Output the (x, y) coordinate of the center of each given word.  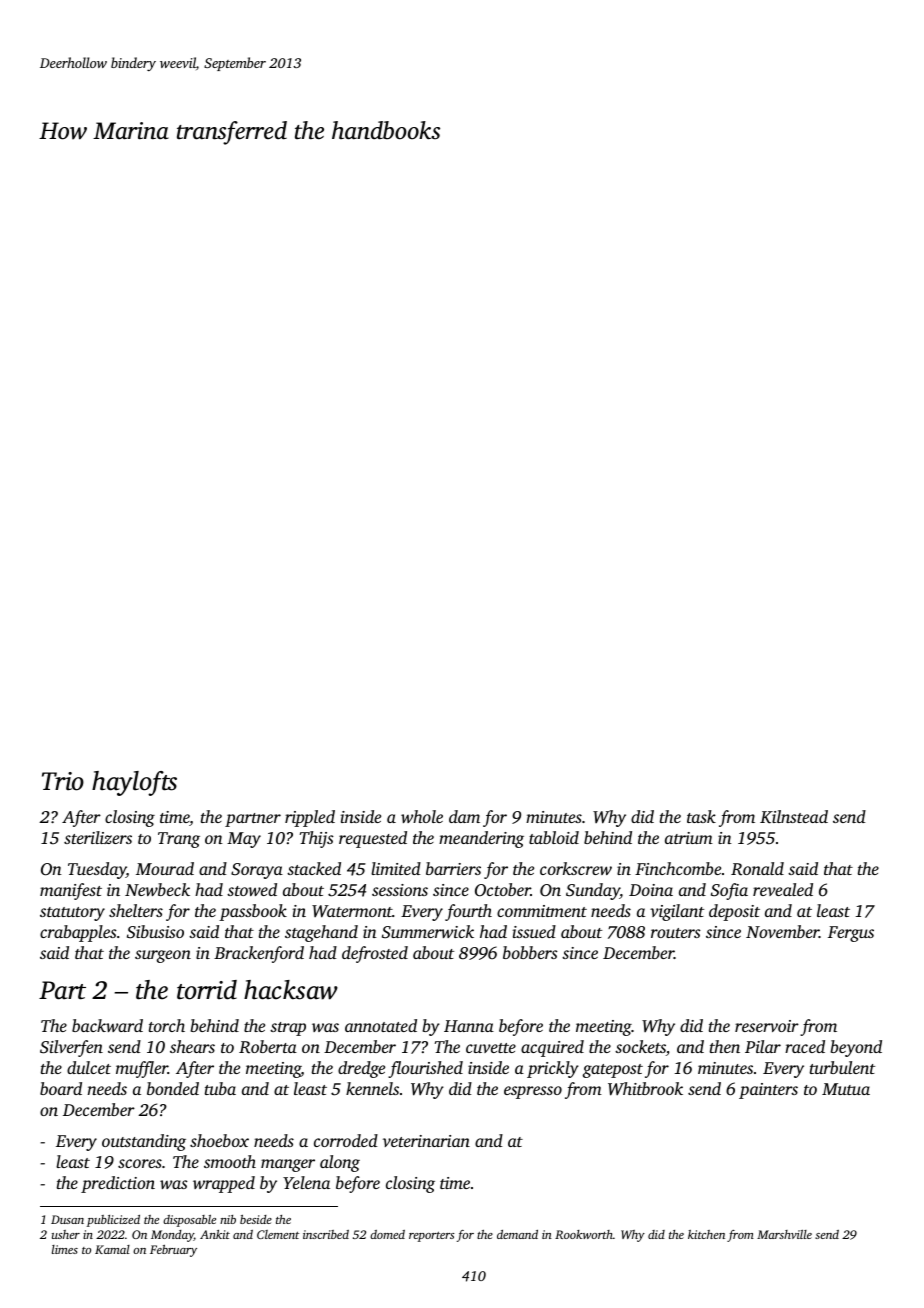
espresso (533, 1092)
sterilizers (98, 837)
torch (167, 1025)
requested (373, 839)
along (340, 1163)
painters (768, 1091)
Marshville (784, 1234)
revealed (783, 889)
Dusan (67, 1219)
